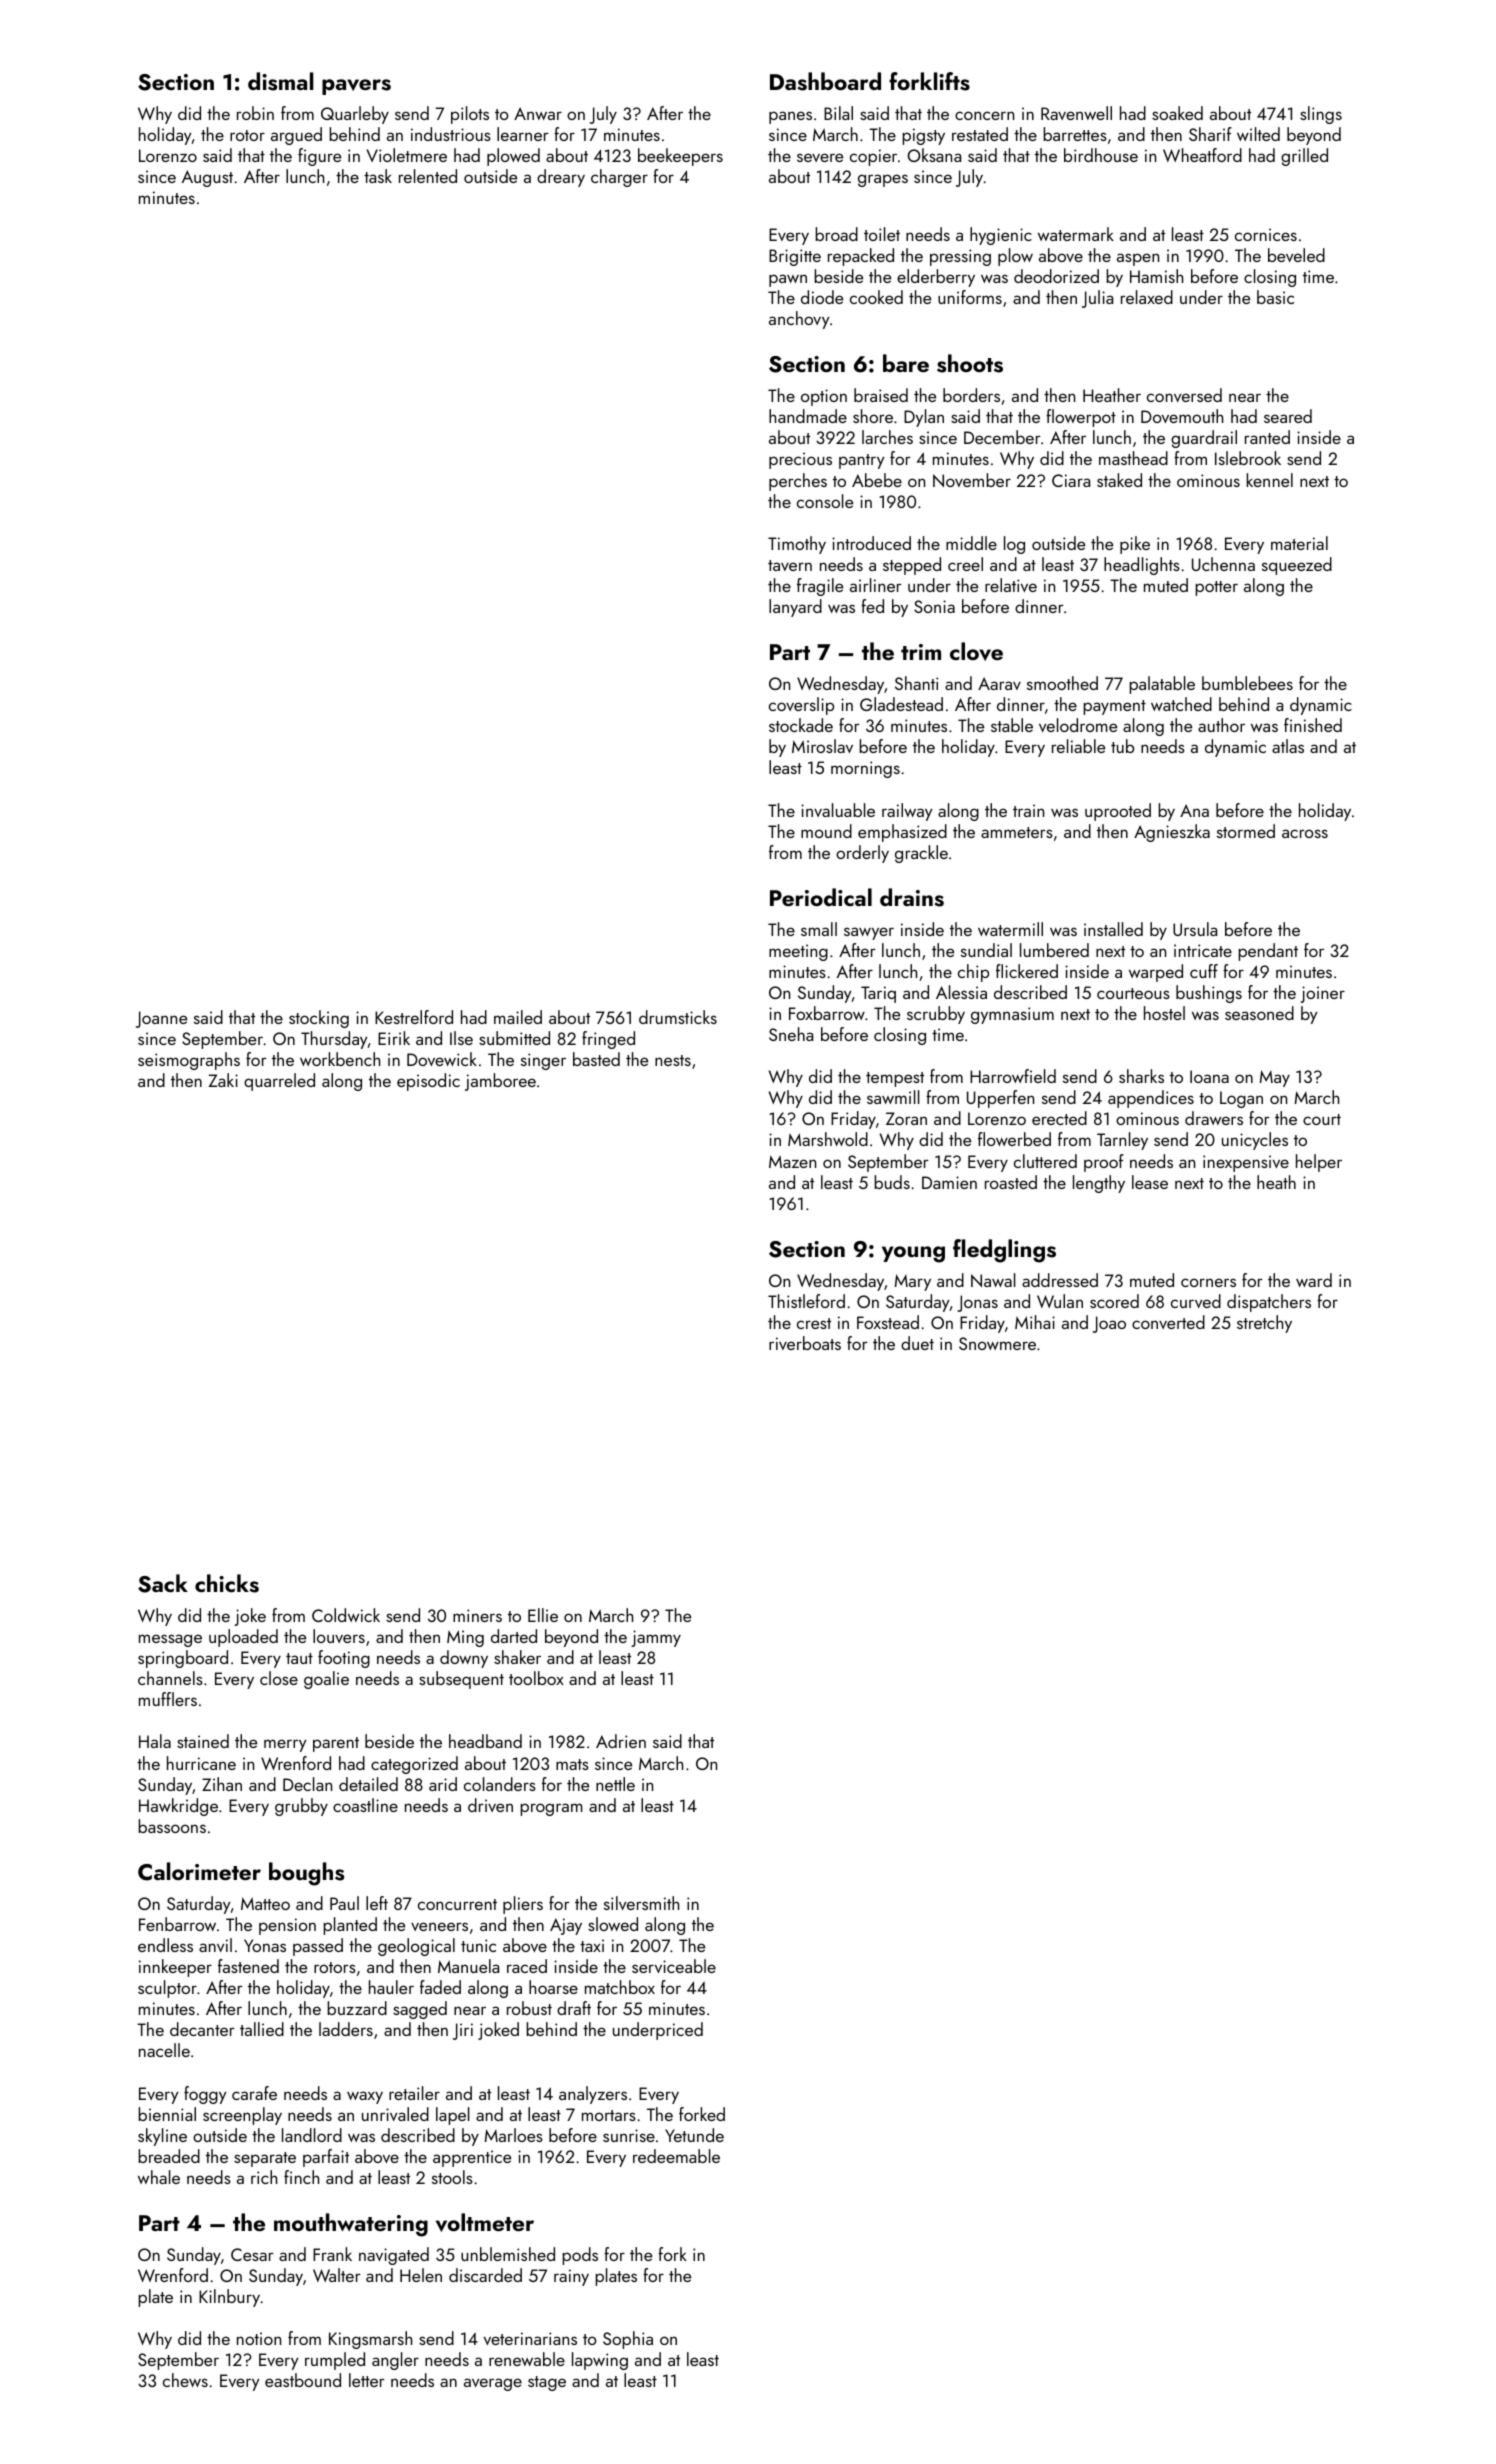 The height and width of the page is (2464, 1496). Describe the element at coordinates (593, 2095) in the page. I see `analyzers` at that location.
